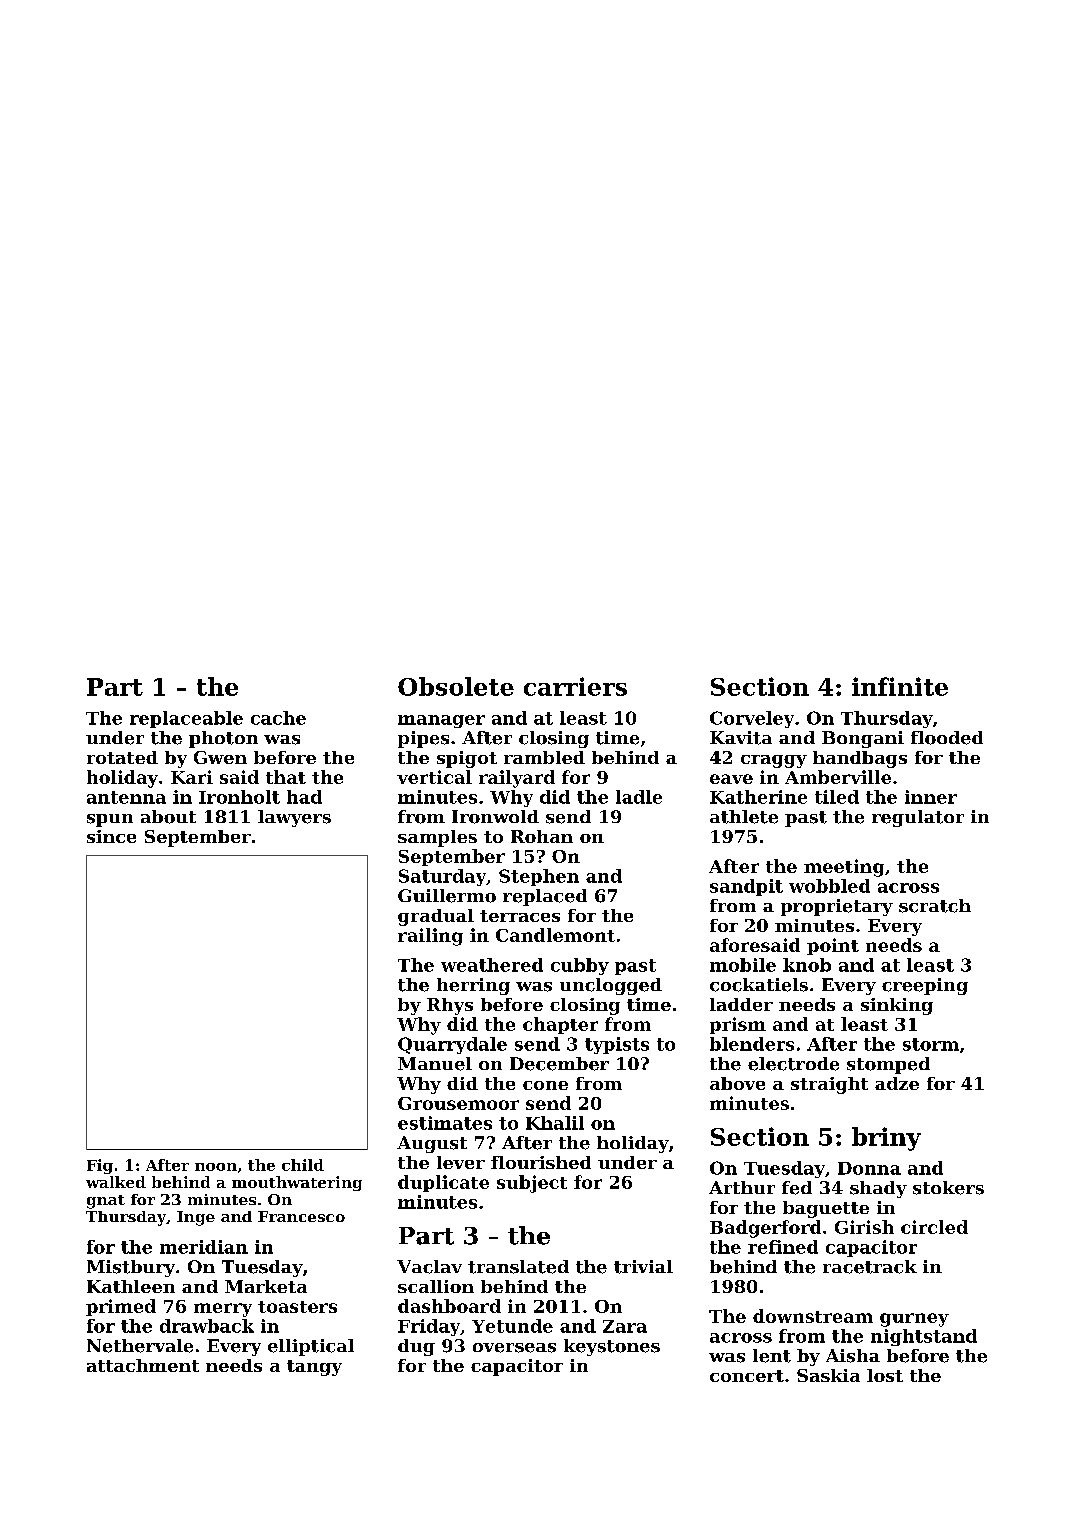  What do you see at coordinates (111, 836) in the page?
I see `since` at bounding box center [111, 836].
